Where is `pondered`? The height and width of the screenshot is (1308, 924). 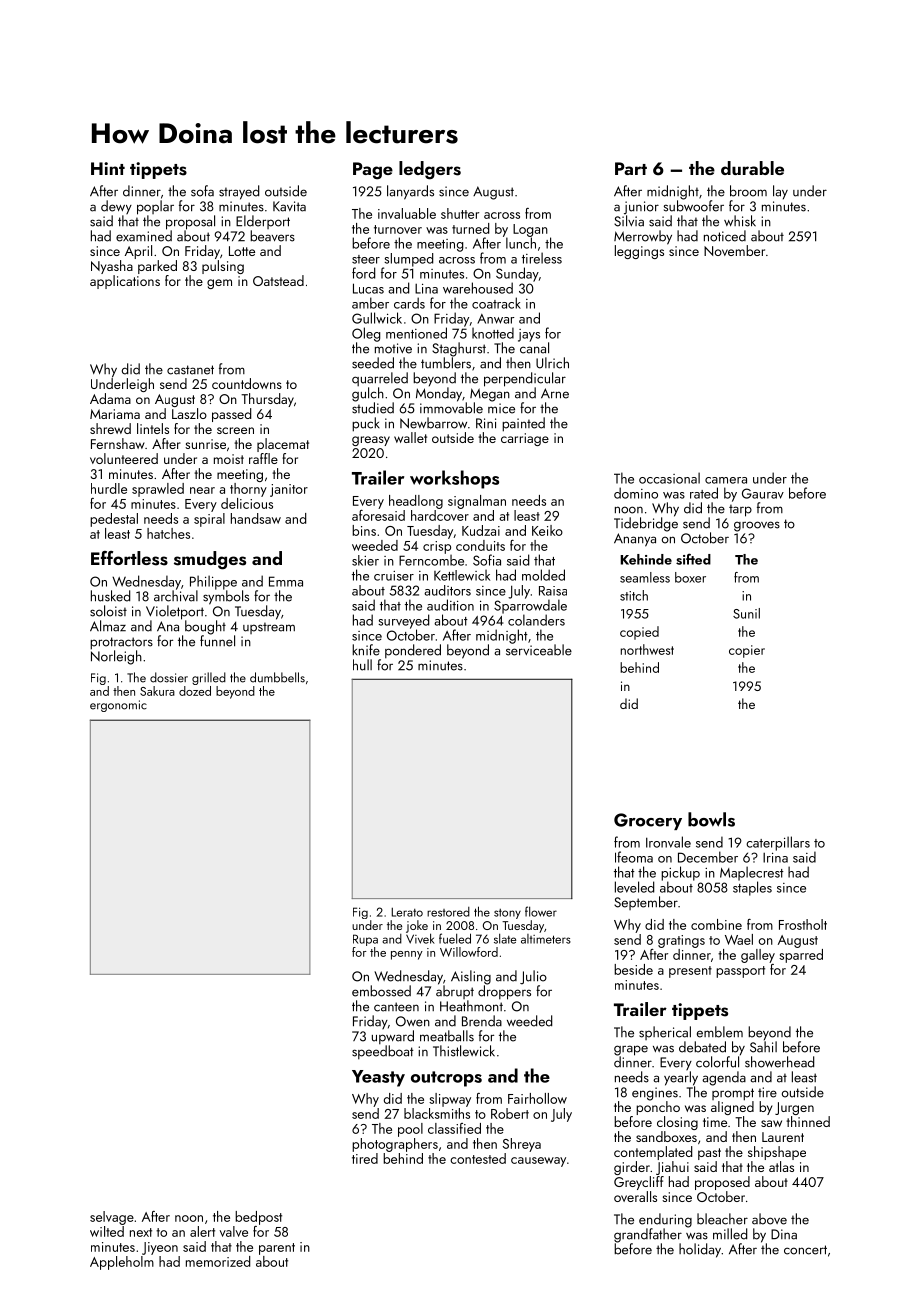
pondered is located at coordinates (413, 651).
